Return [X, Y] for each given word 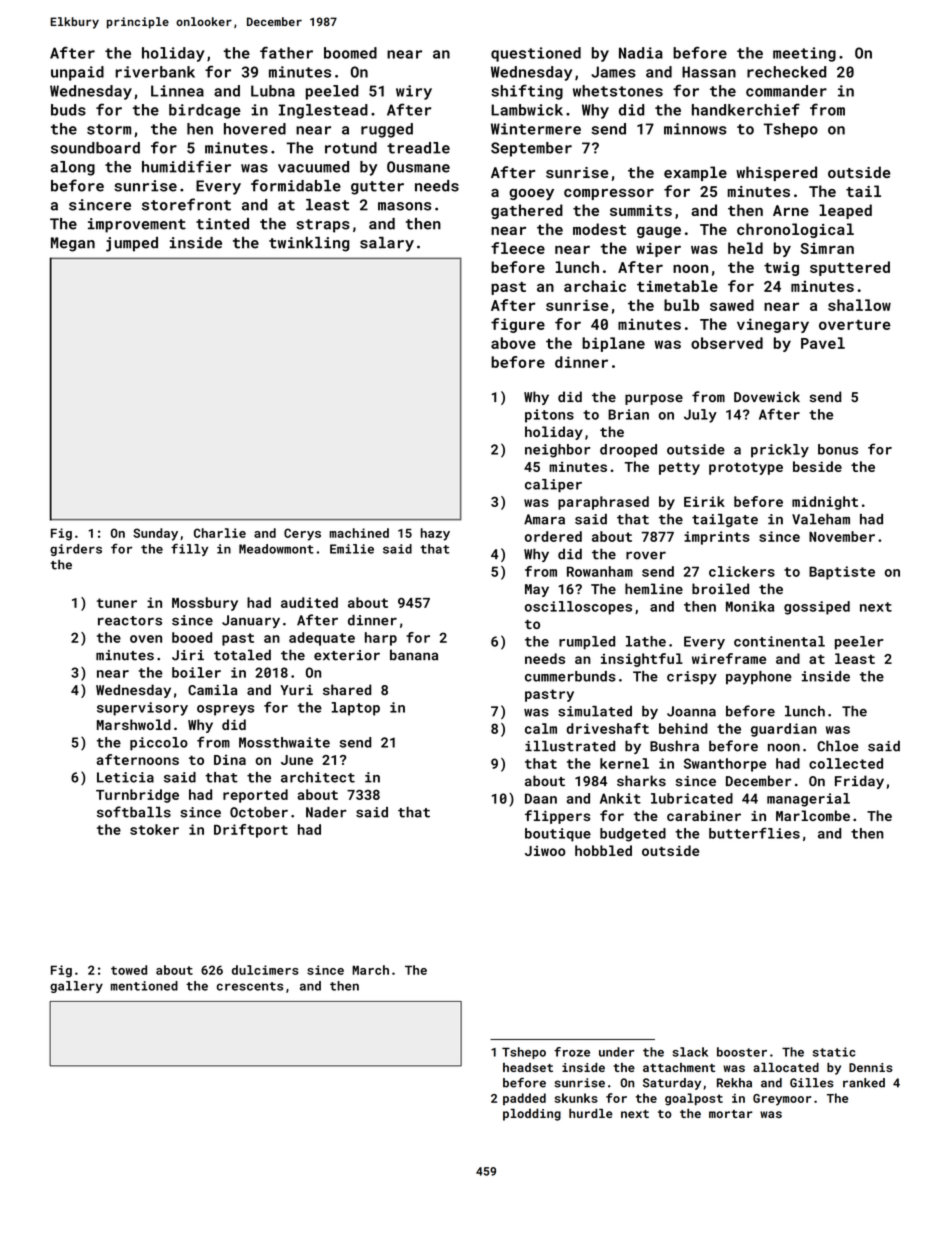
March [370, 970]
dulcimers [265, 970]
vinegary [773, 325]
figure [518, 325]
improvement [137, 225]
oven [146, 639]
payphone [759, 678]
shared [347, 689]
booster [742, 1052]
